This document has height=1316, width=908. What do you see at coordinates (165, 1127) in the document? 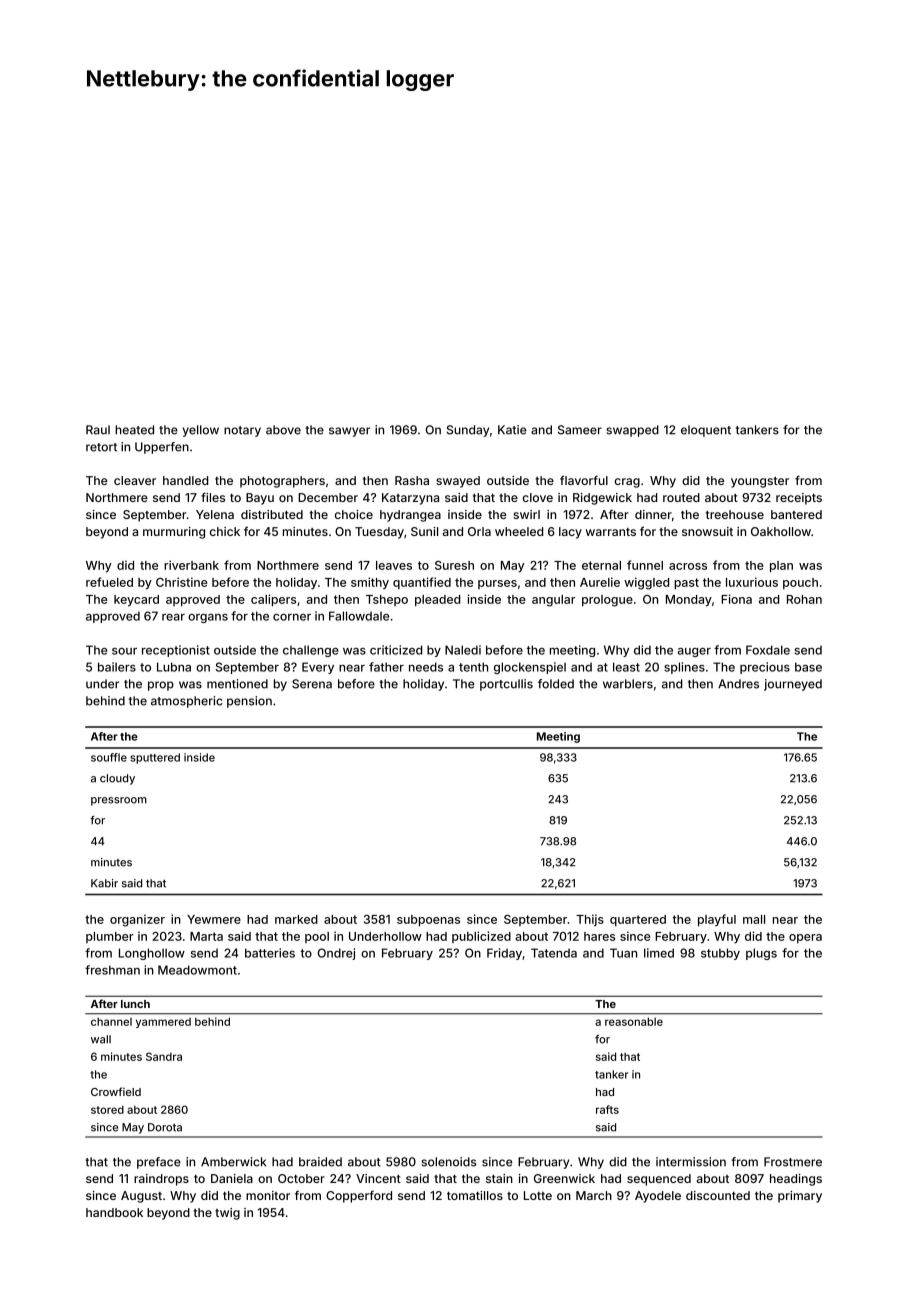
I see `Dorota` at bounding box center [165, 1127].
